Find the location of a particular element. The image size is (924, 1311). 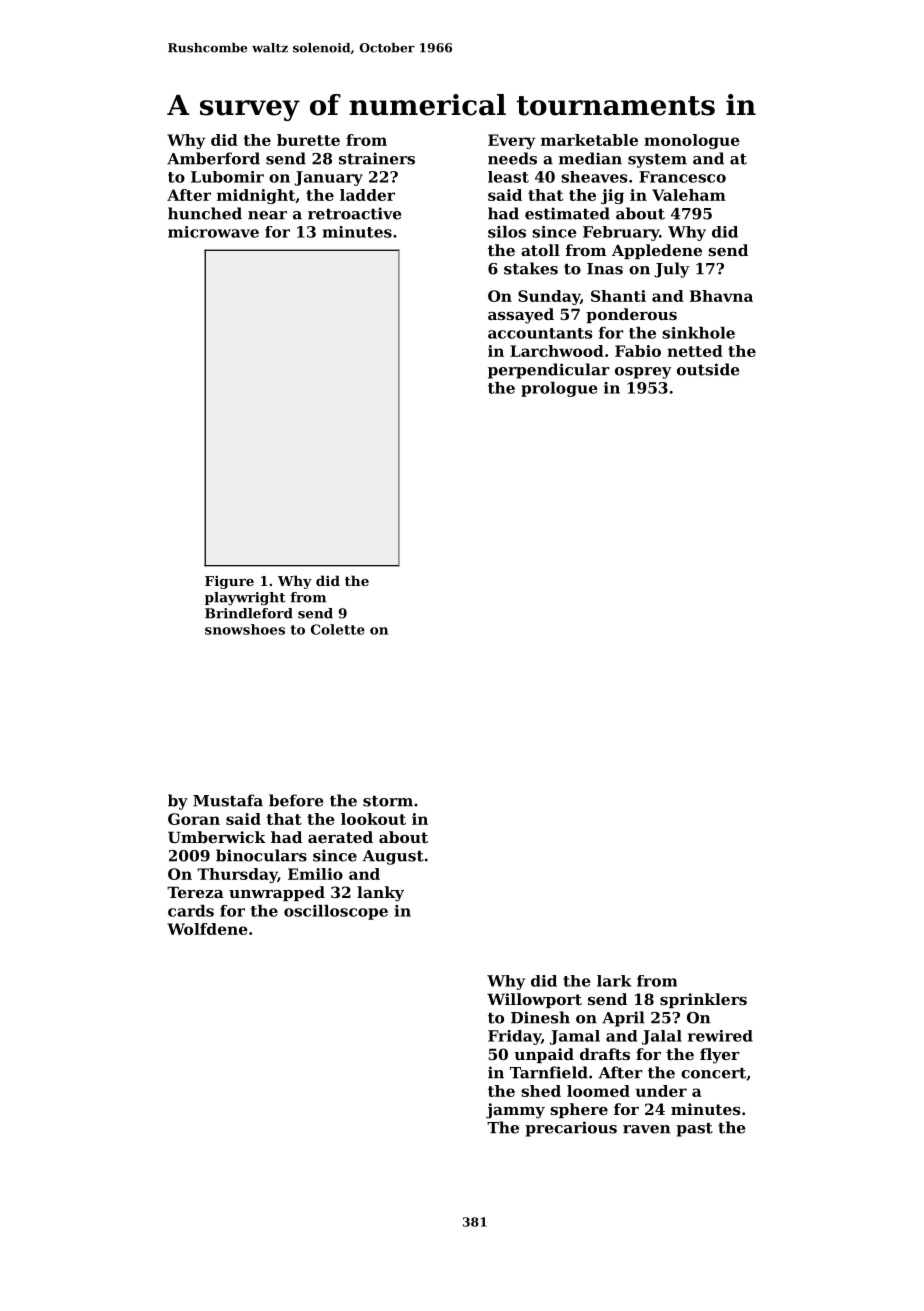

strainers is located at coordinates (377, 158).
